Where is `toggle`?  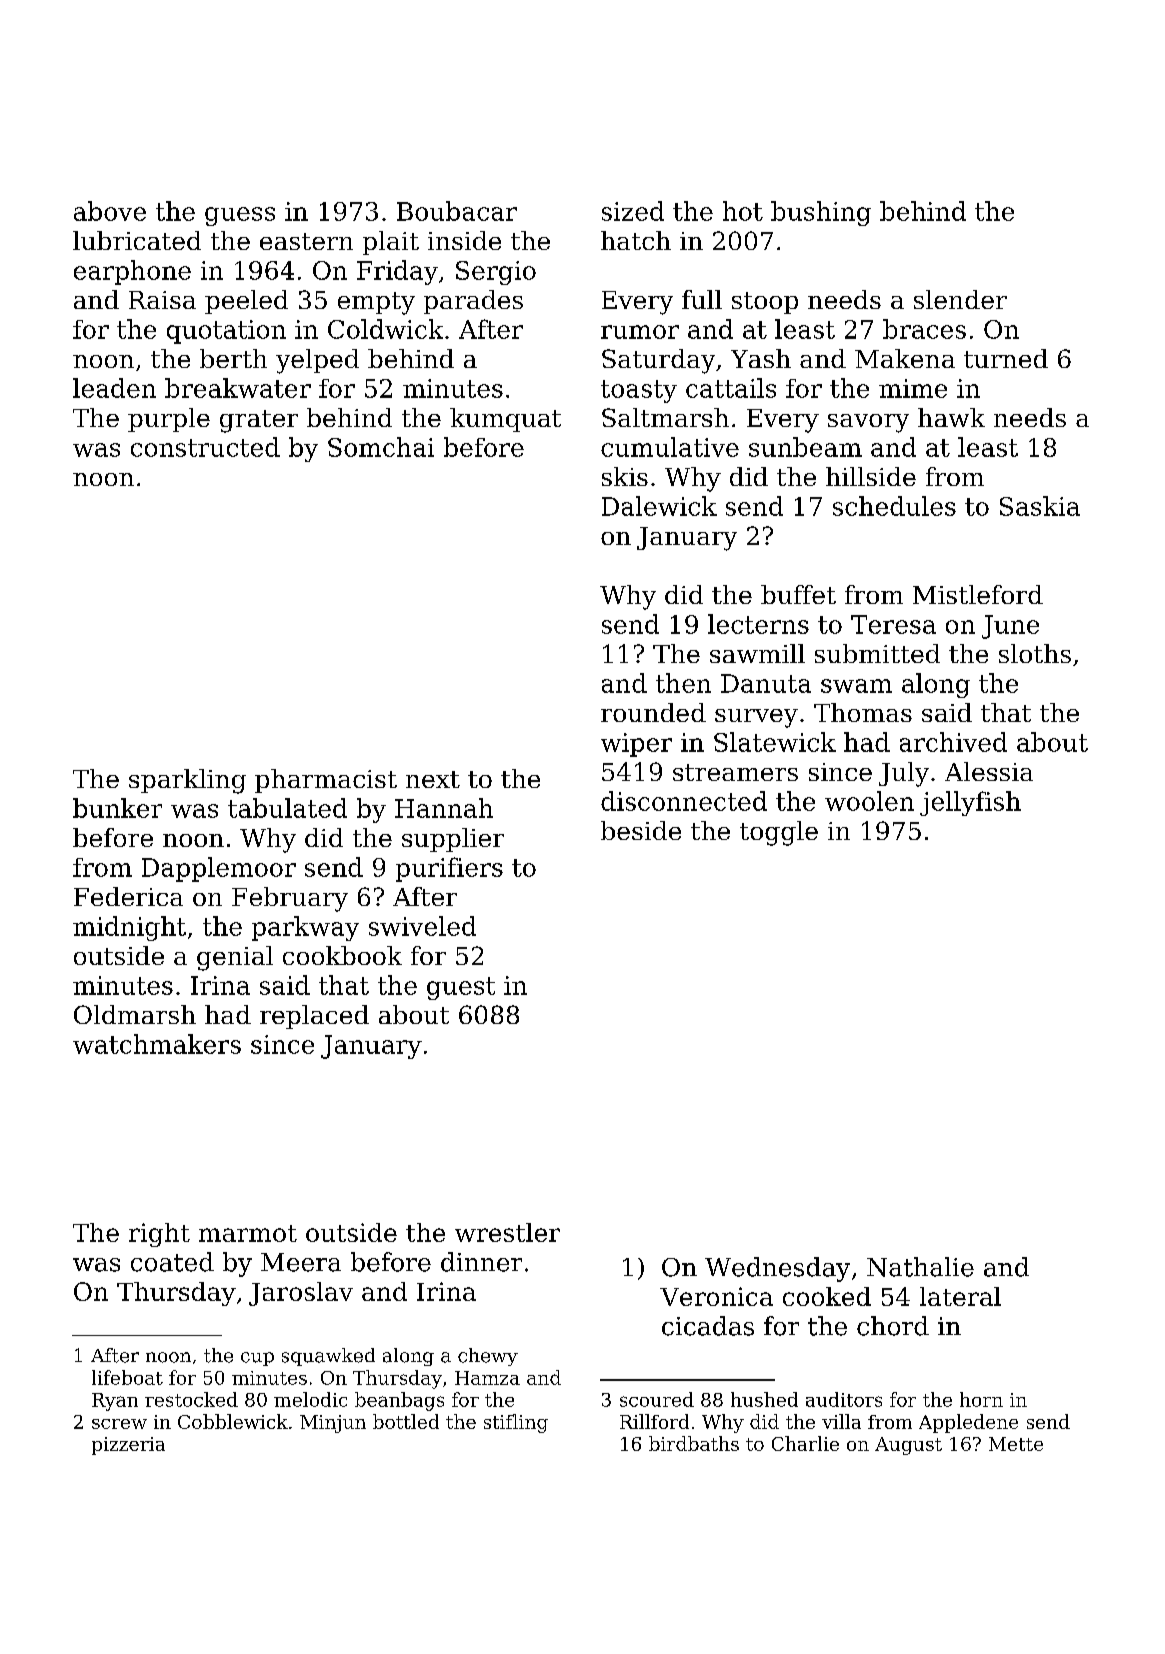 toggle is located at coordinates (779, 833).
